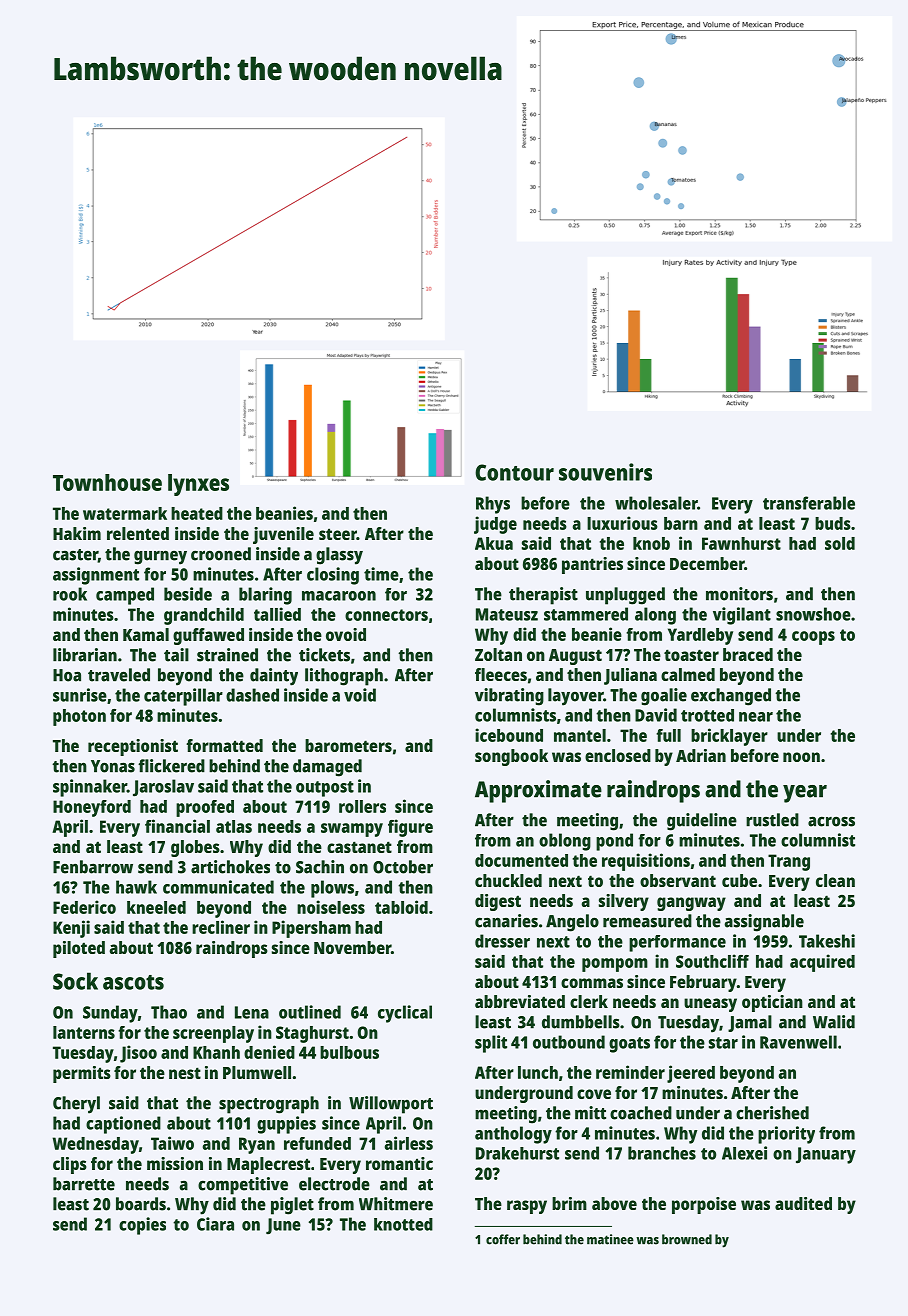  What do you see at coordinates (156, 907) in the page?
I see `kneeled` at bounding box center [156, 907].
